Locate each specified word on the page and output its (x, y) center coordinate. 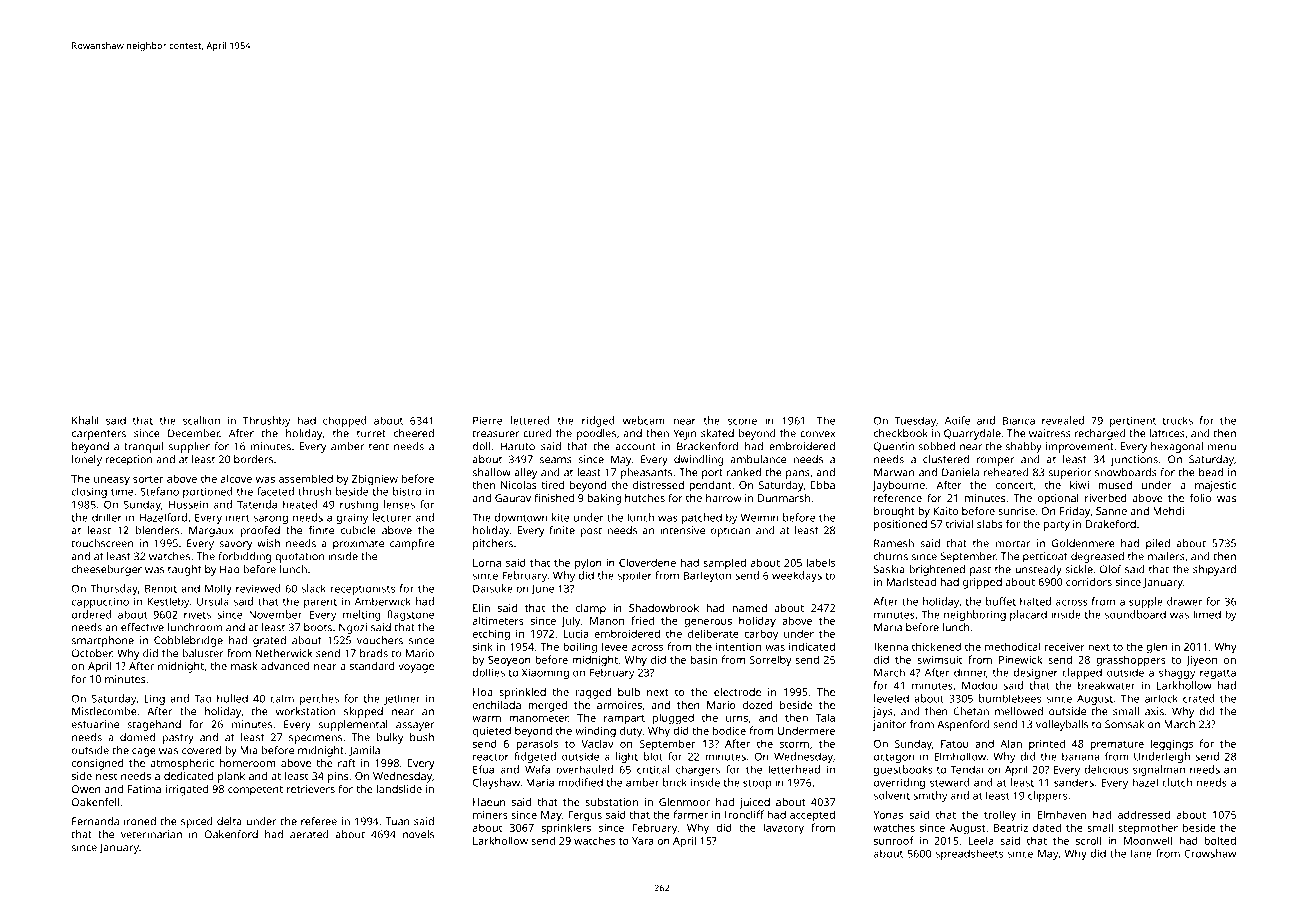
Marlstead (911, 582)
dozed (758, 705)
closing (89, 492)
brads (374, 653)
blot (653, 756)
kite (561, 517)
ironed (140, 821)
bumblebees (1010, 698)
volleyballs (1062, 725)
